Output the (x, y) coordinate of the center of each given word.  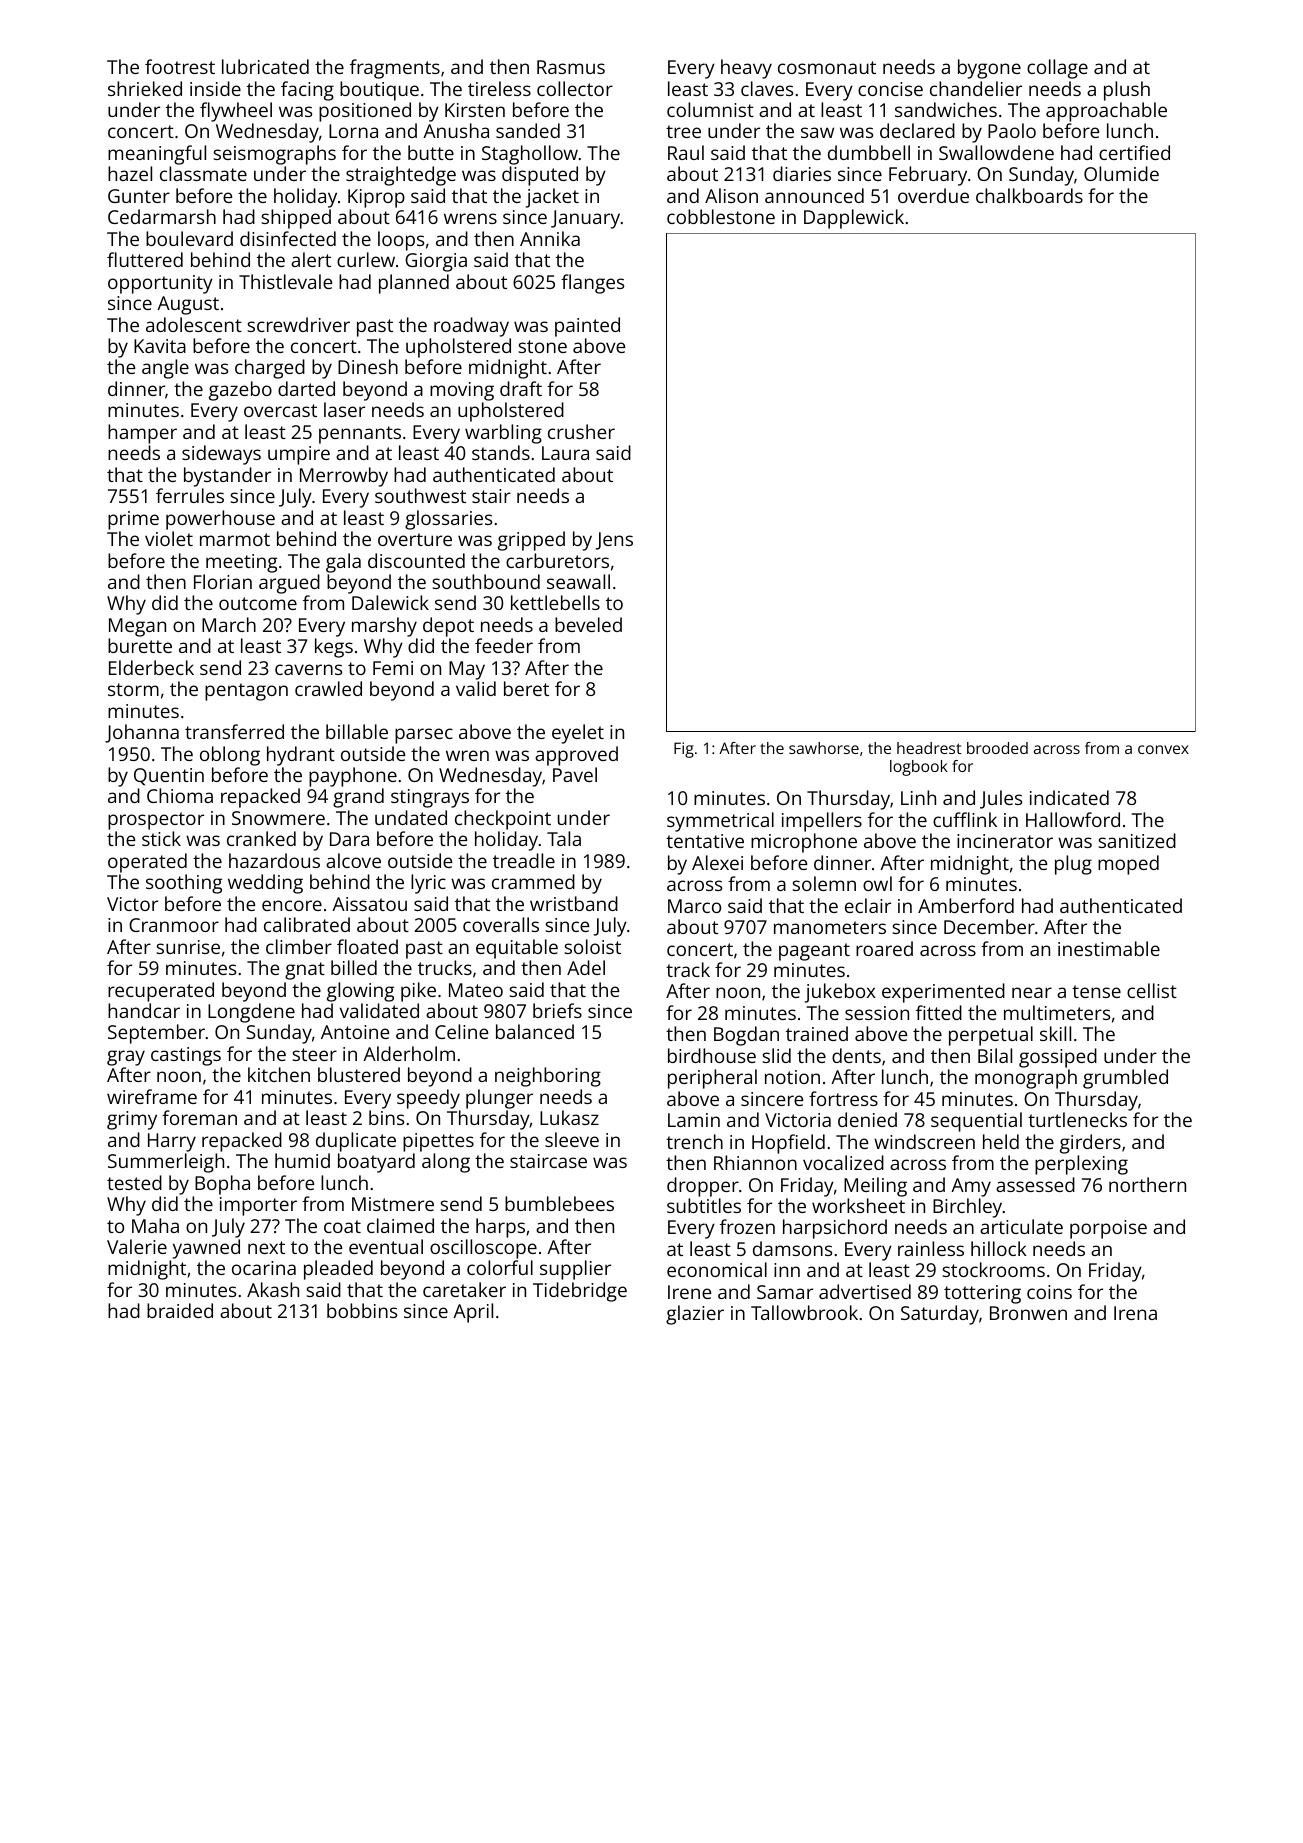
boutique (379, 91)
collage (1057, 69)
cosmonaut (827, 67)
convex (1163, 749)
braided (180, 1310)
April (473, 1313)
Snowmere (278, 818)
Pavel (575, 774)
